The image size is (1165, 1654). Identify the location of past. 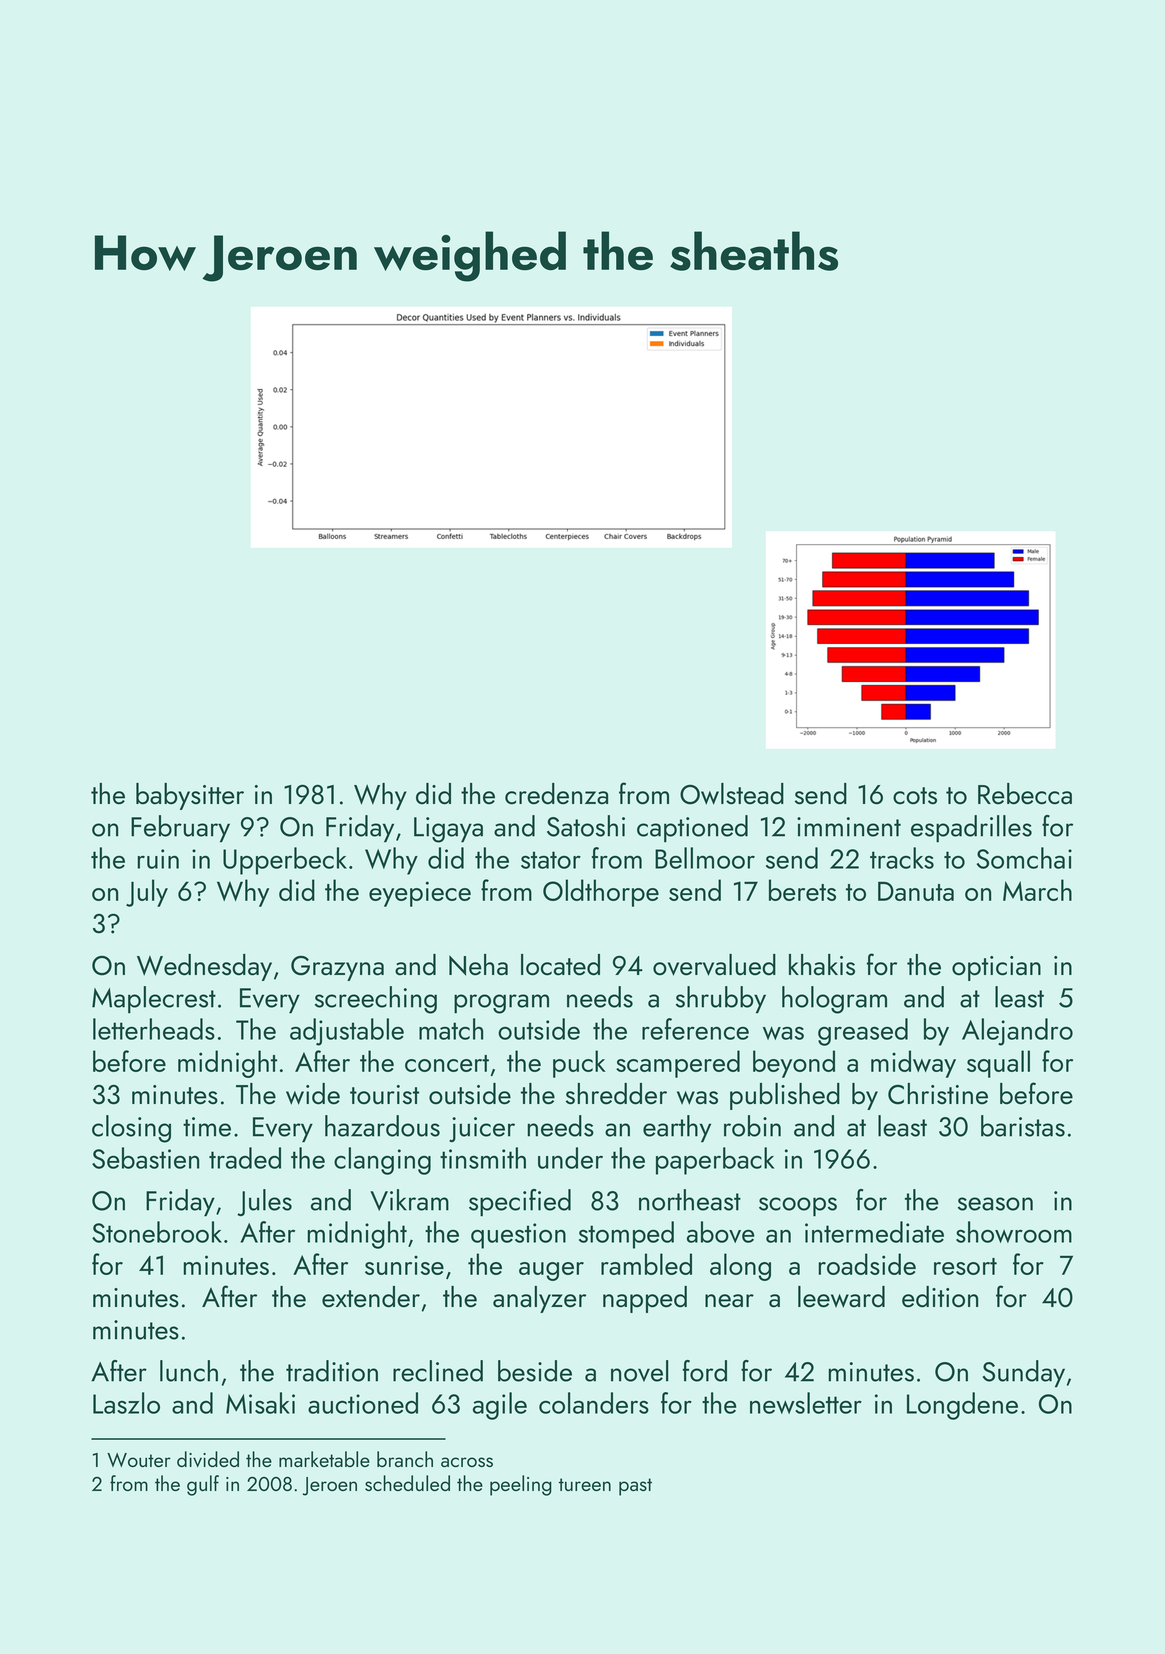
(635, 1487).
